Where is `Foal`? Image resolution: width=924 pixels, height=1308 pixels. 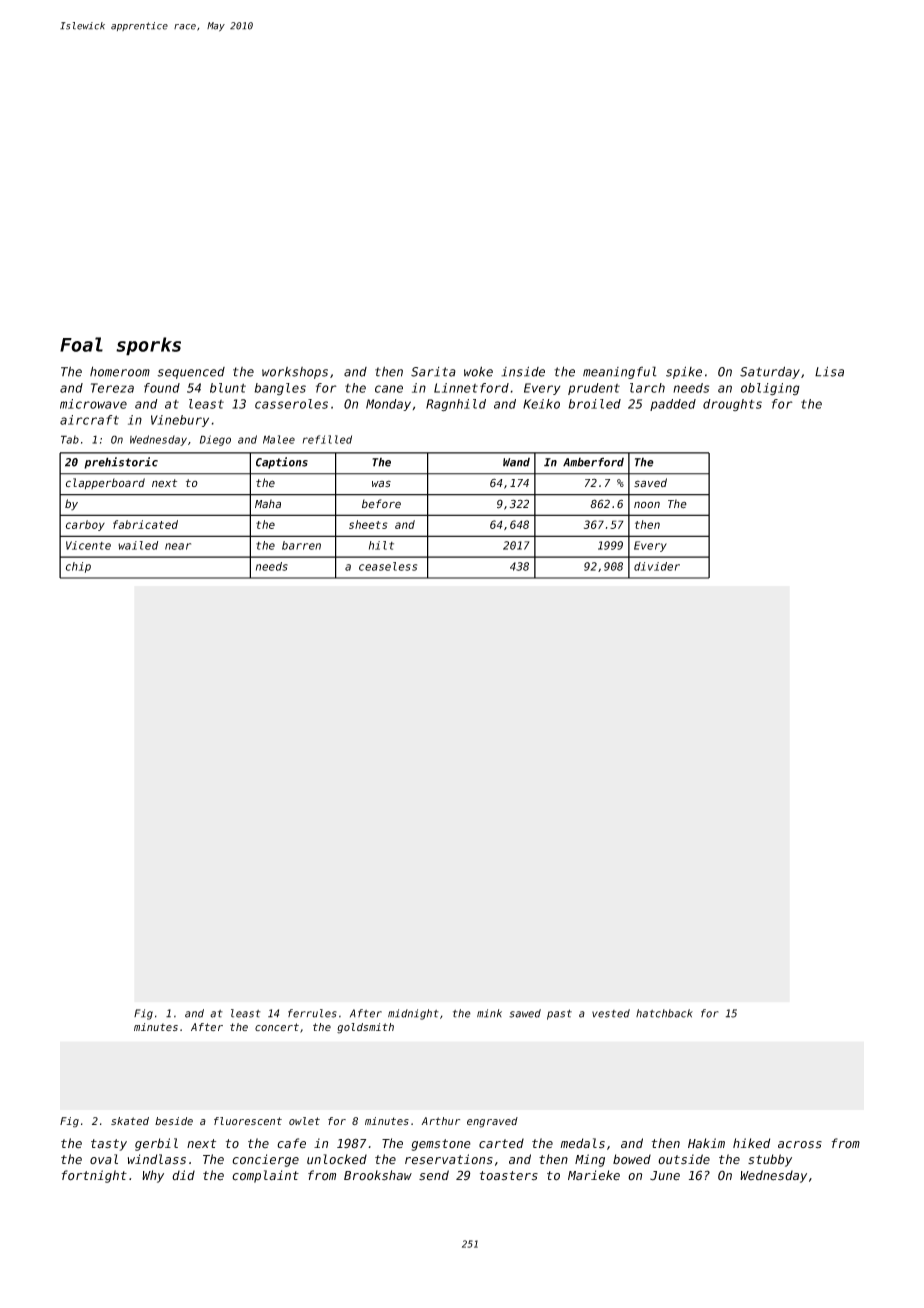 Foal is located at coordinates (81, 344).
